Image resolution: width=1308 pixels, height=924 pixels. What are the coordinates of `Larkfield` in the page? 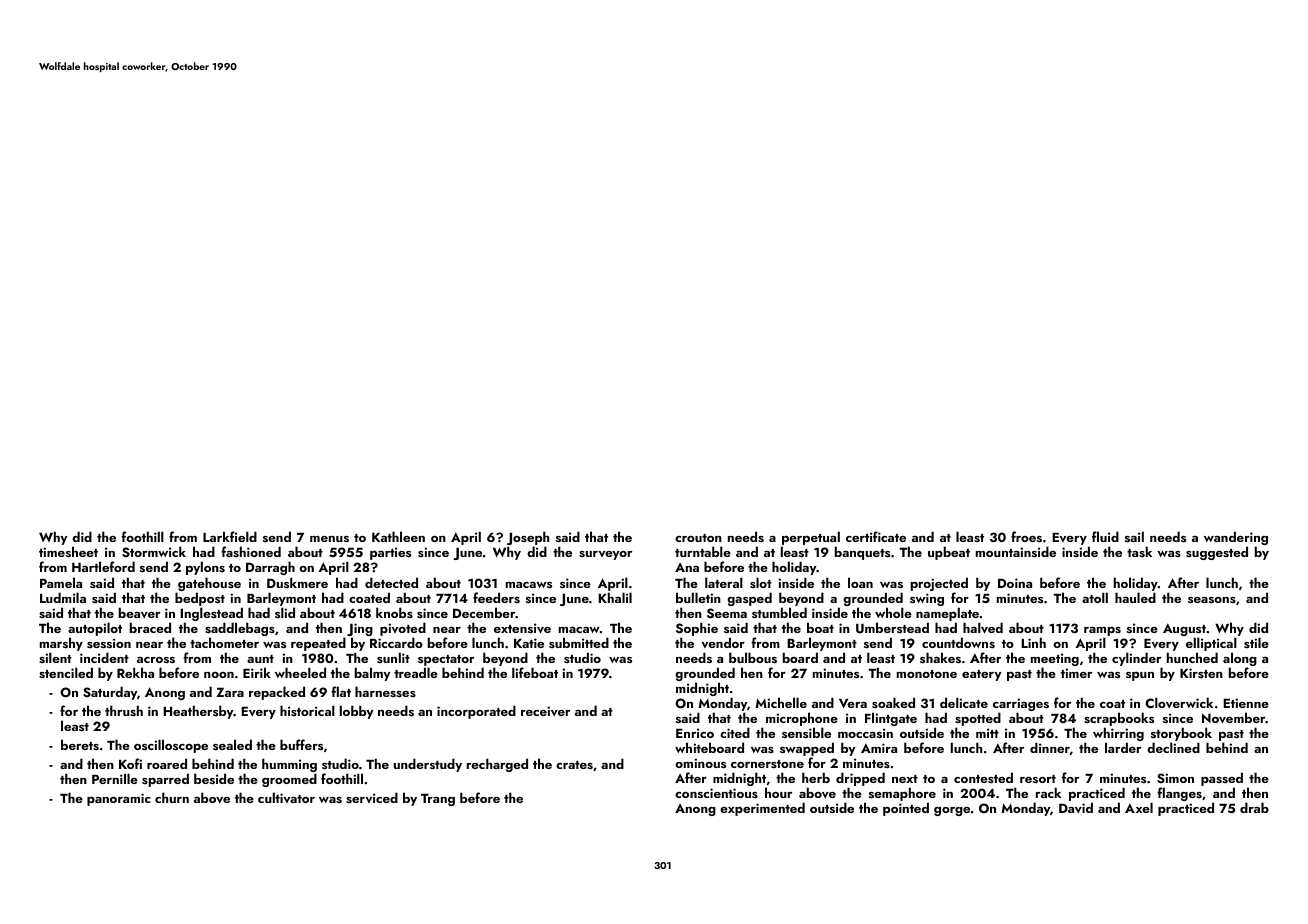 It's located at (230, 536).
